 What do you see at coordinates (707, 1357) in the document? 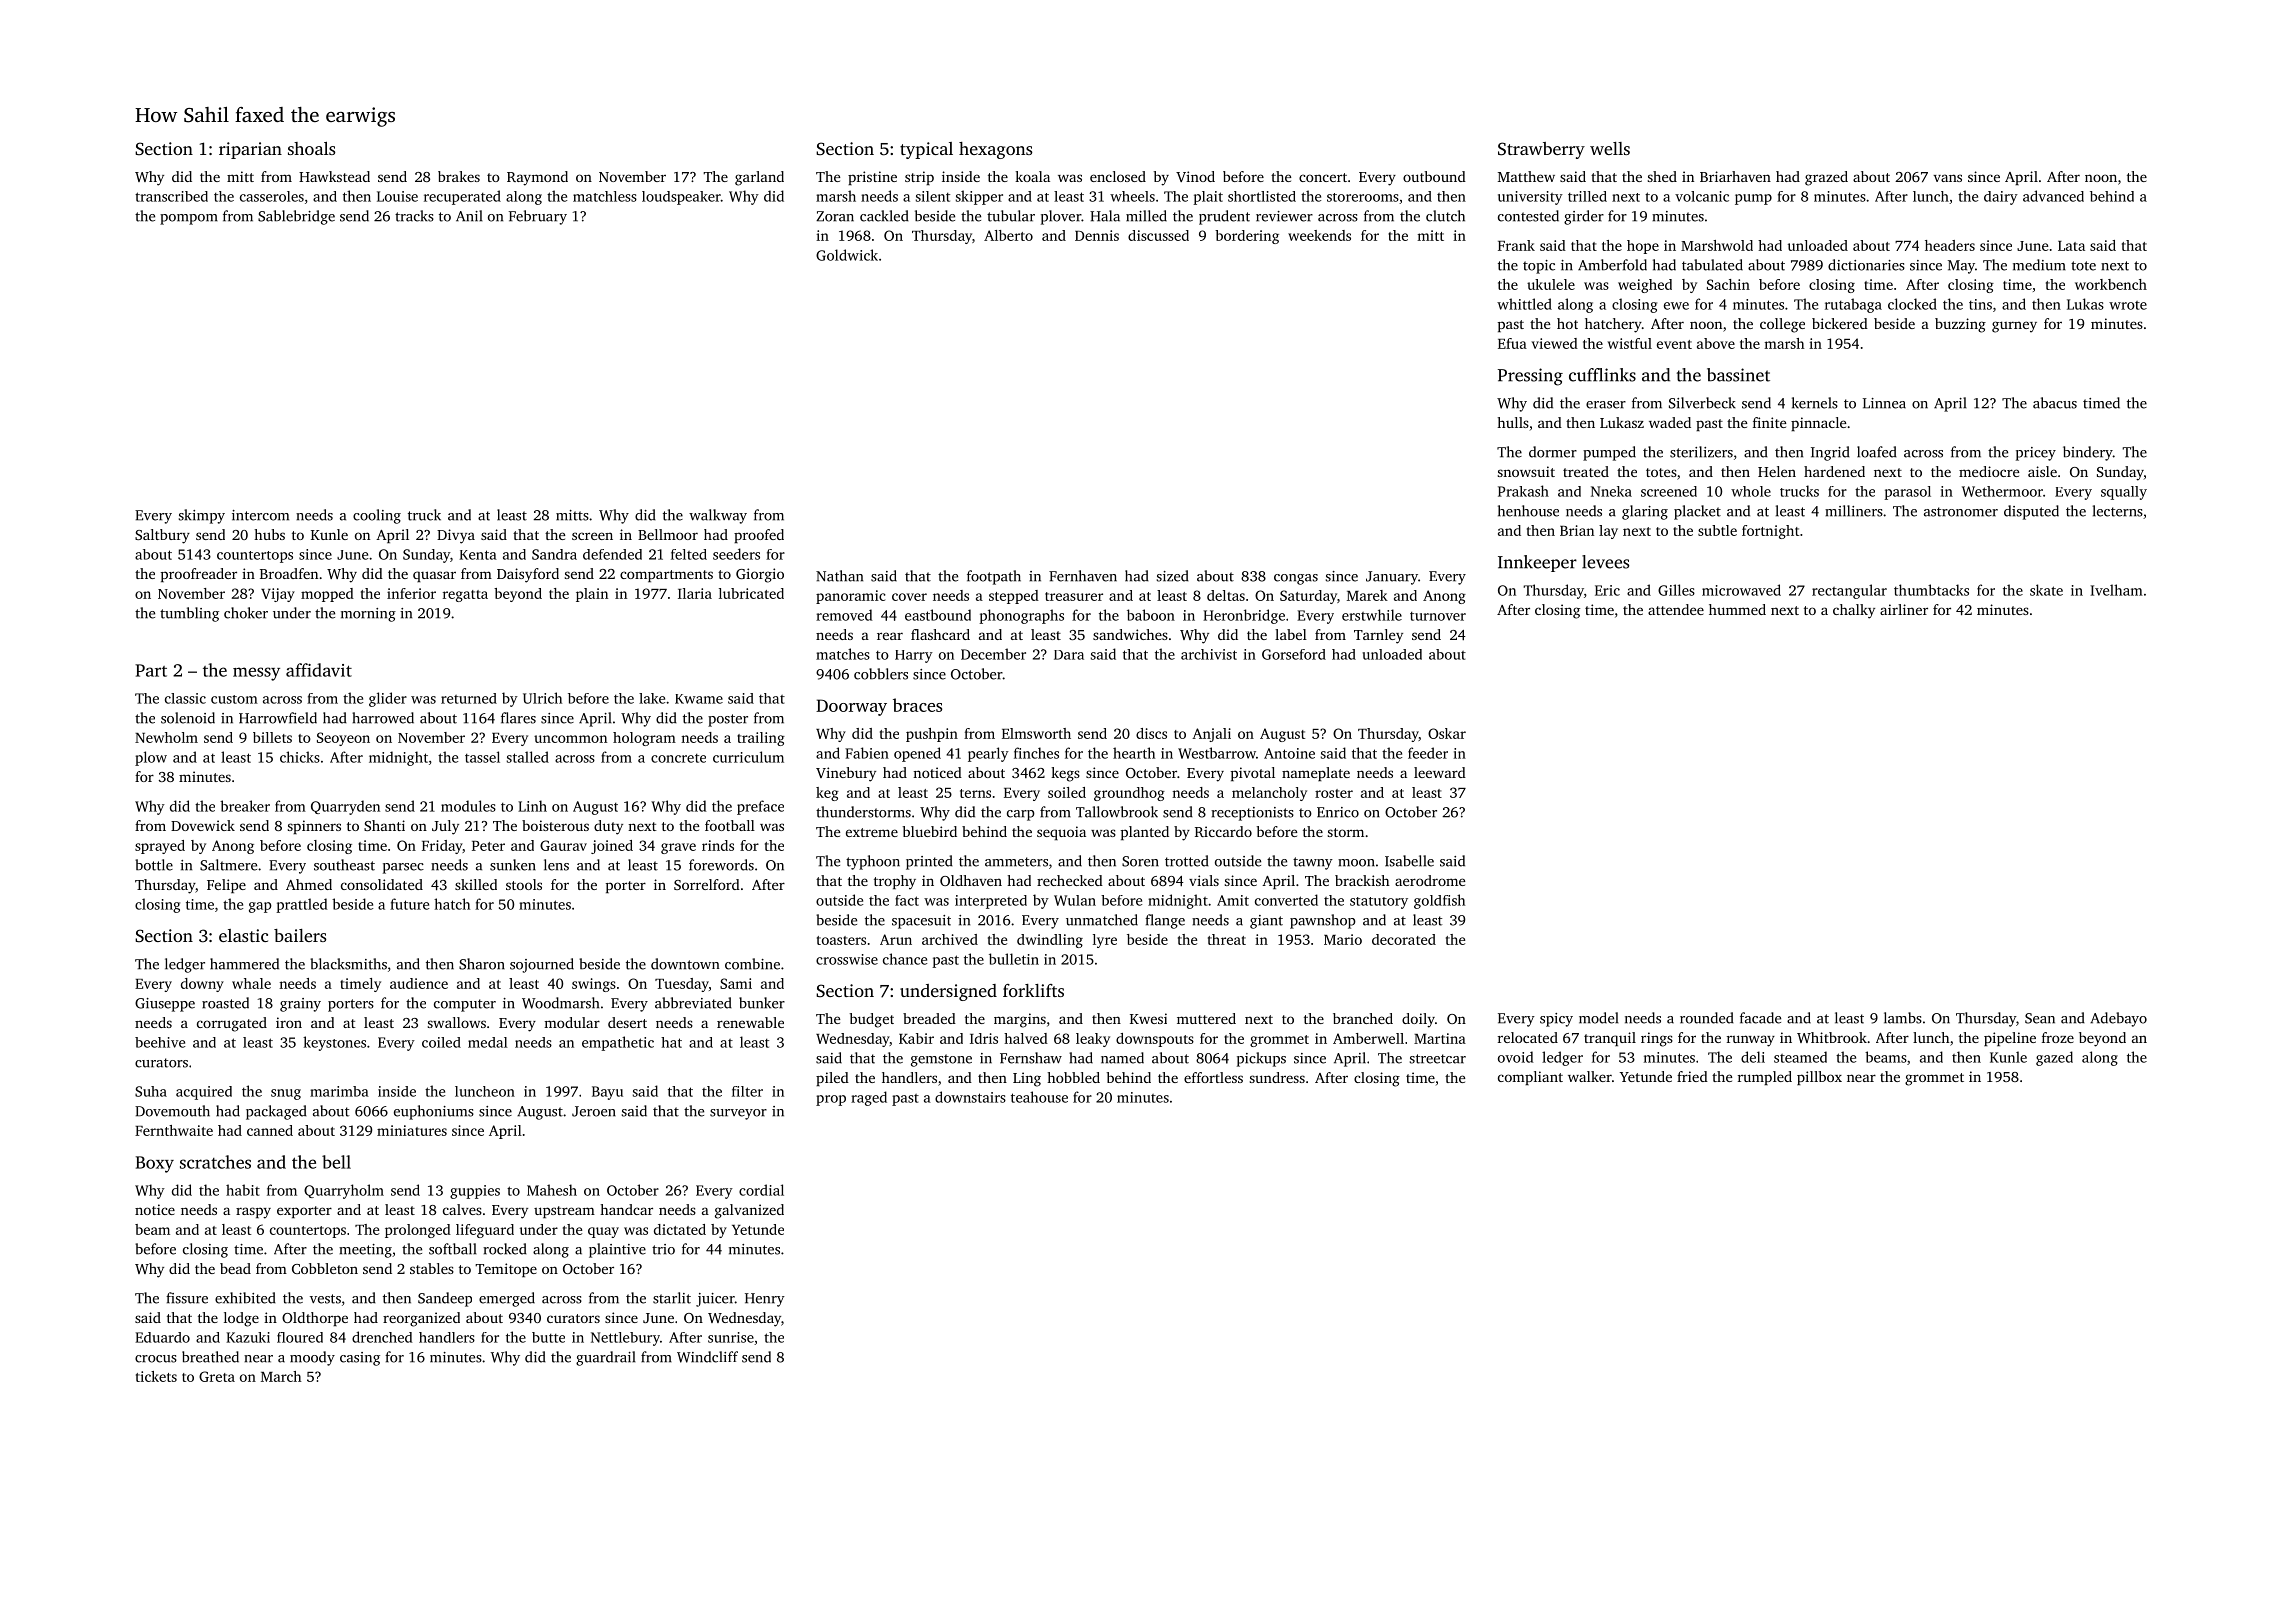
I see `Windcliff` at bounding box center [707, 1357].
